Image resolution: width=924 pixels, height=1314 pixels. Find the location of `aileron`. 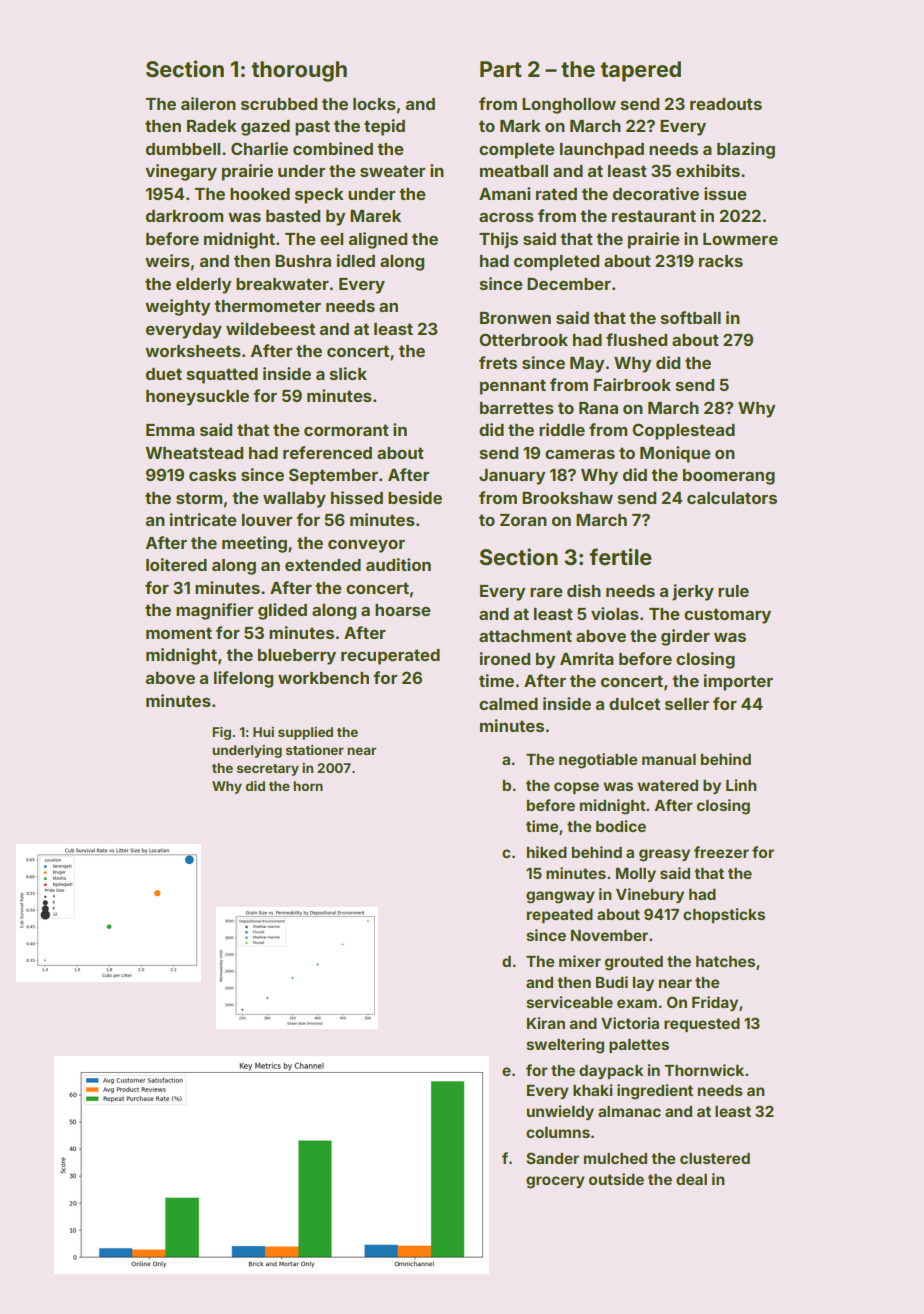

aileron is located at coordinates (208, 103).
